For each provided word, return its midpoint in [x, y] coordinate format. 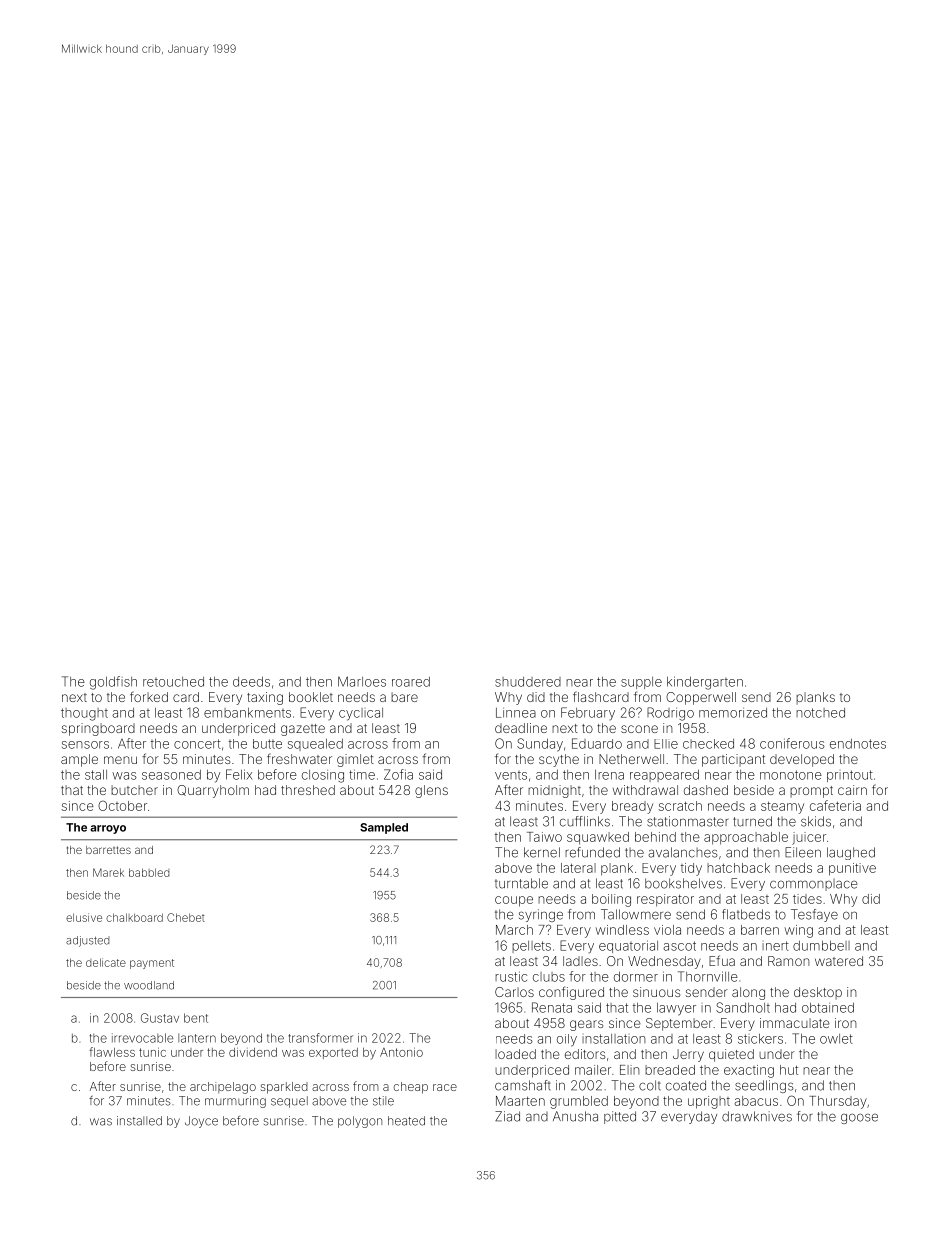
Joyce [201, 1122]
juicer [809, 838]
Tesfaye [814, 915]
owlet [836, 1039]
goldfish [113, 683]
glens [431, 791]
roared [411, 682]
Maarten [520, 1101]
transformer [320, 1038]
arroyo [108, 829]
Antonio [401, 1052]
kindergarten [705, 683]
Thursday [838, 1102]
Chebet [186, 917]
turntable [521, 883]
